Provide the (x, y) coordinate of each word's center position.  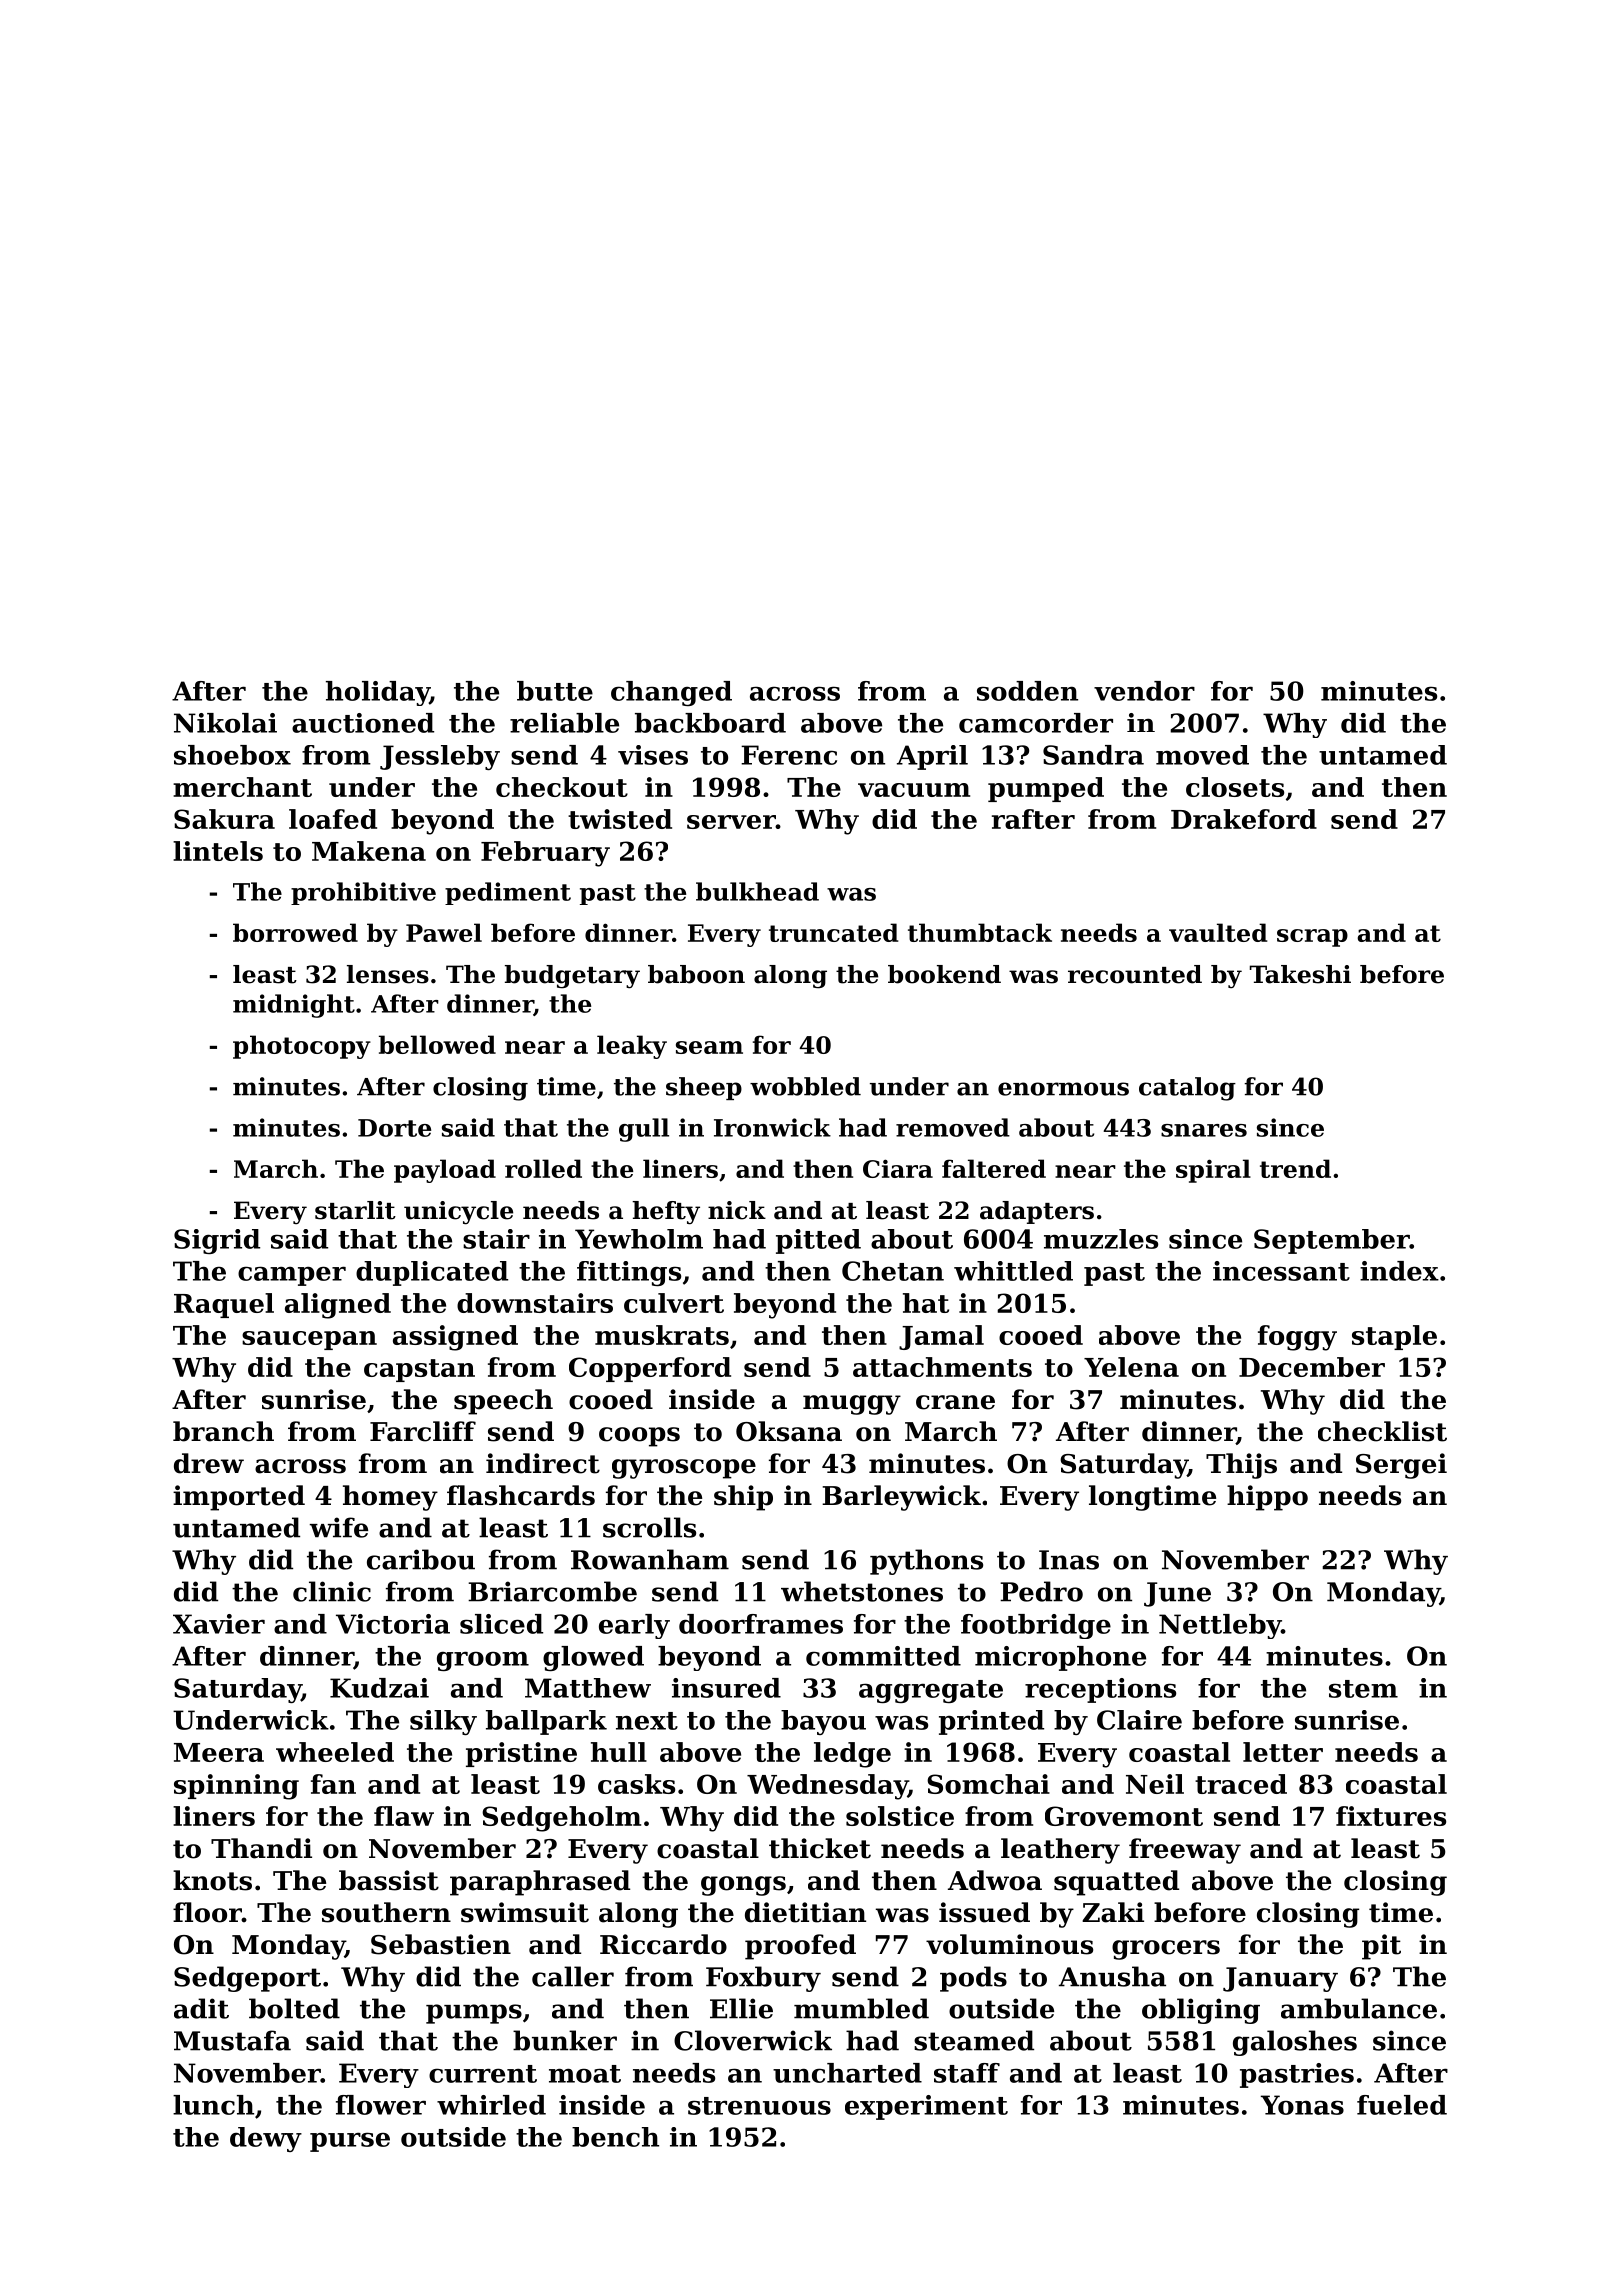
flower (381, 2105)
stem (1363, 1689)
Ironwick (772, 1127)
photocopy (302, 1047)
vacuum (914, 790)
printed (991, 1722)
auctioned (363, 723)
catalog (1187, 1089)
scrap (1312, 938)
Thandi (261, 1848)
